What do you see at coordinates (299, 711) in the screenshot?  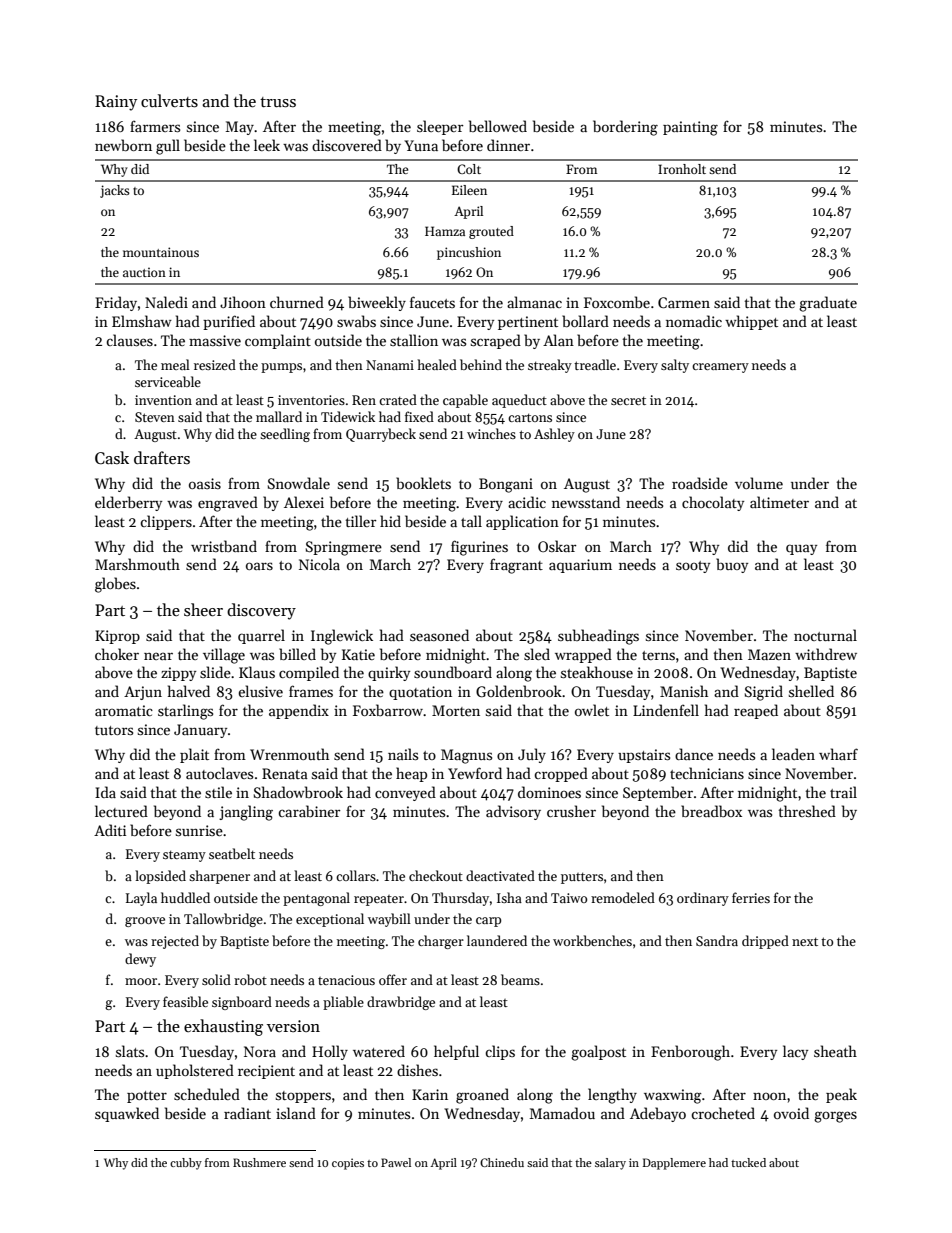 I see `appendix` at bounding box center [299, 711].
